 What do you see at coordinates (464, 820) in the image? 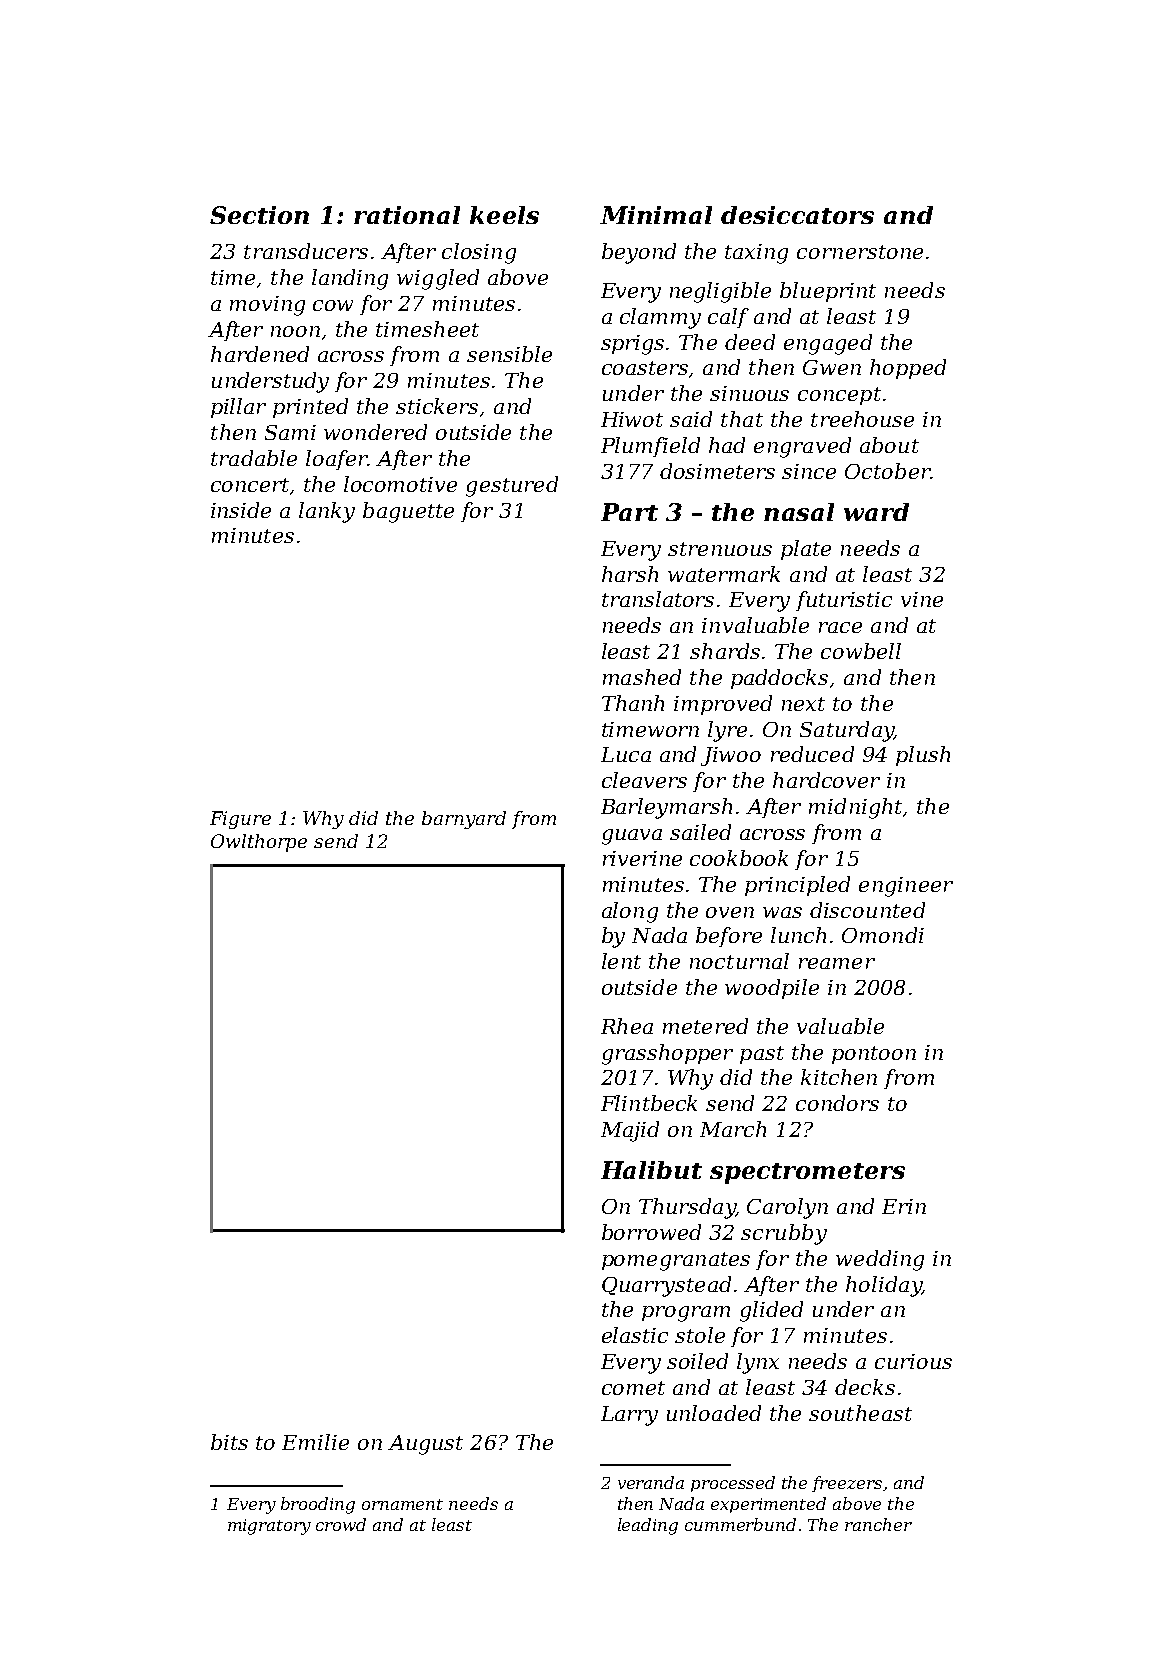
I see `barnyard` at bounding box center [464, 820].
